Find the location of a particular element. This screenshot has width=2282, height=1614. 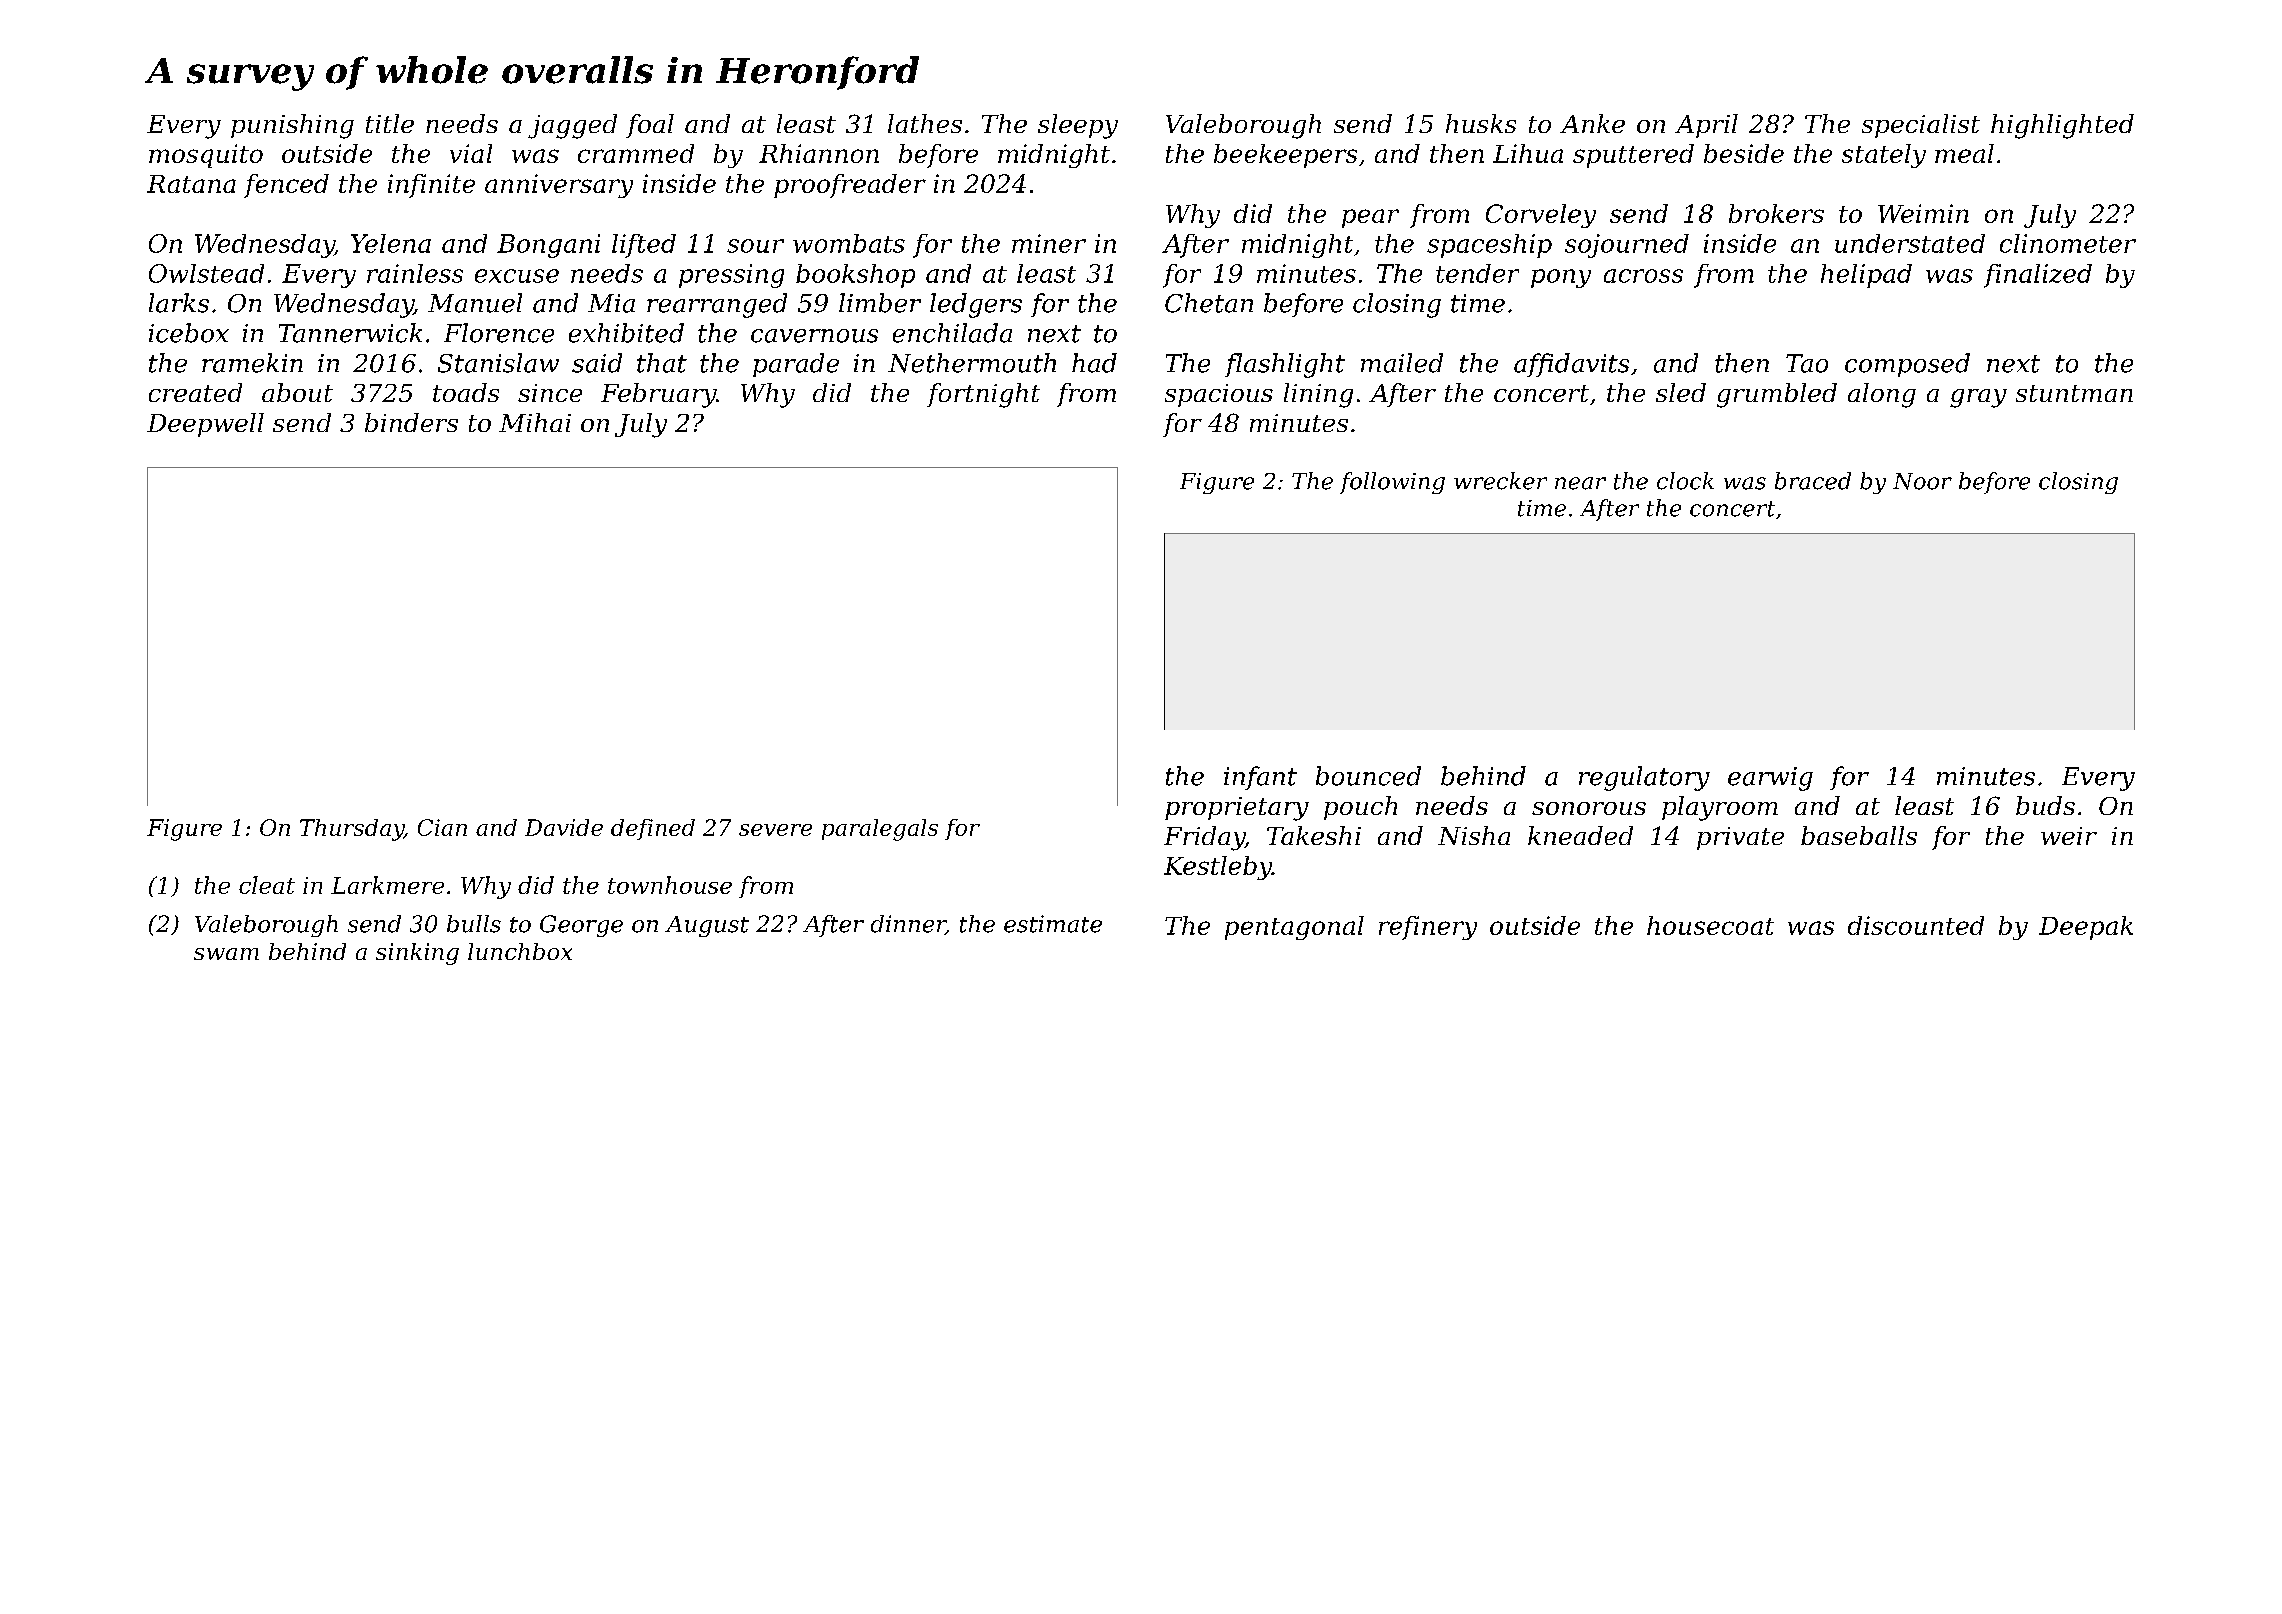

sleepy is located at coordinates (1078, 126).
